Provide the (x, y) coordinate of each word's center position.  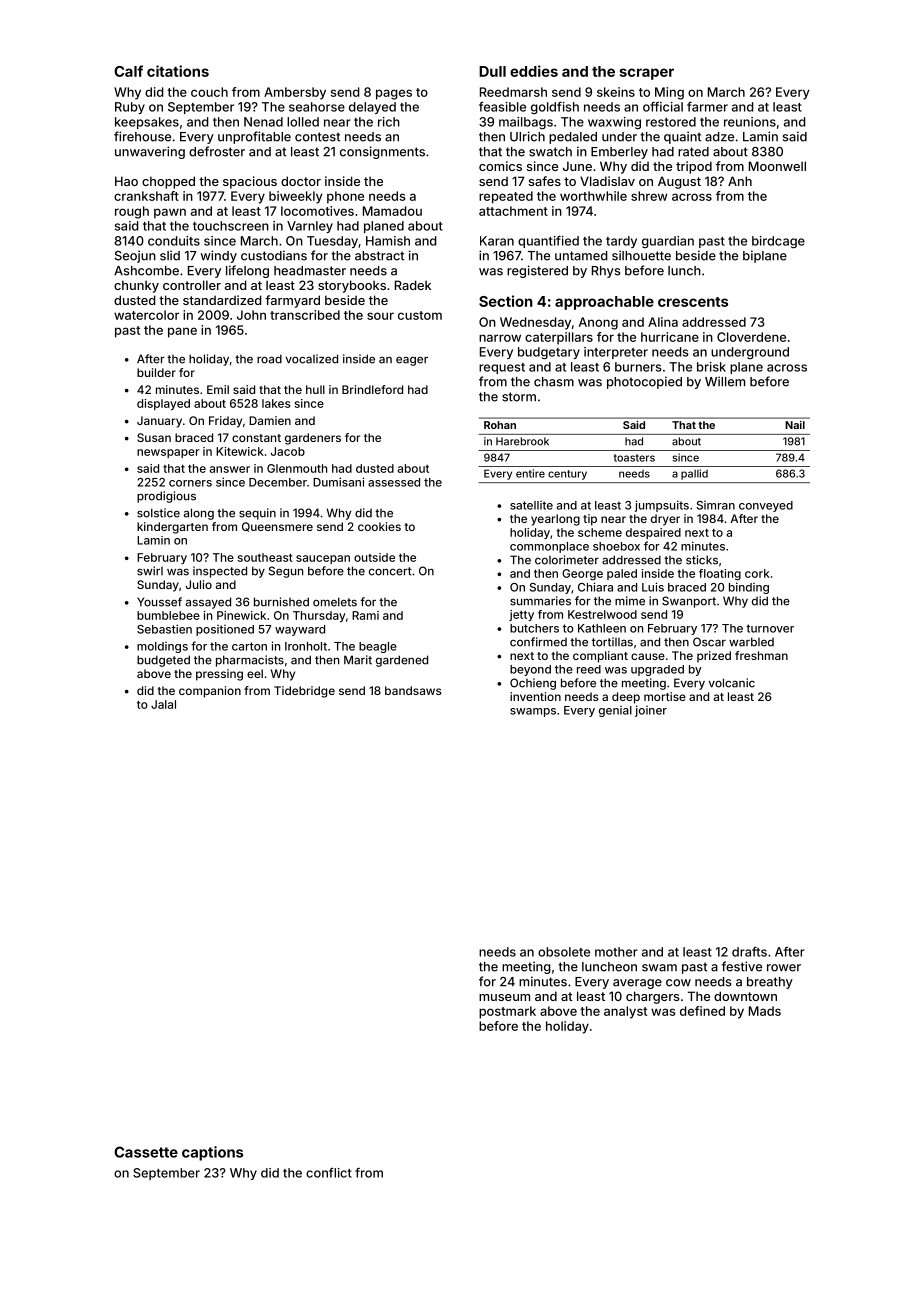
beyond (530, 670)
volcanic (732, 683)
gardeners (313, 439)
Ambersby (295, 93)
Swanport (689, 602)
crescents (693, 302)
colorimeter (567, 560)
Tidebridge (304, 692)
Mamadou (392, 211)
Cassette (146, 1152)
